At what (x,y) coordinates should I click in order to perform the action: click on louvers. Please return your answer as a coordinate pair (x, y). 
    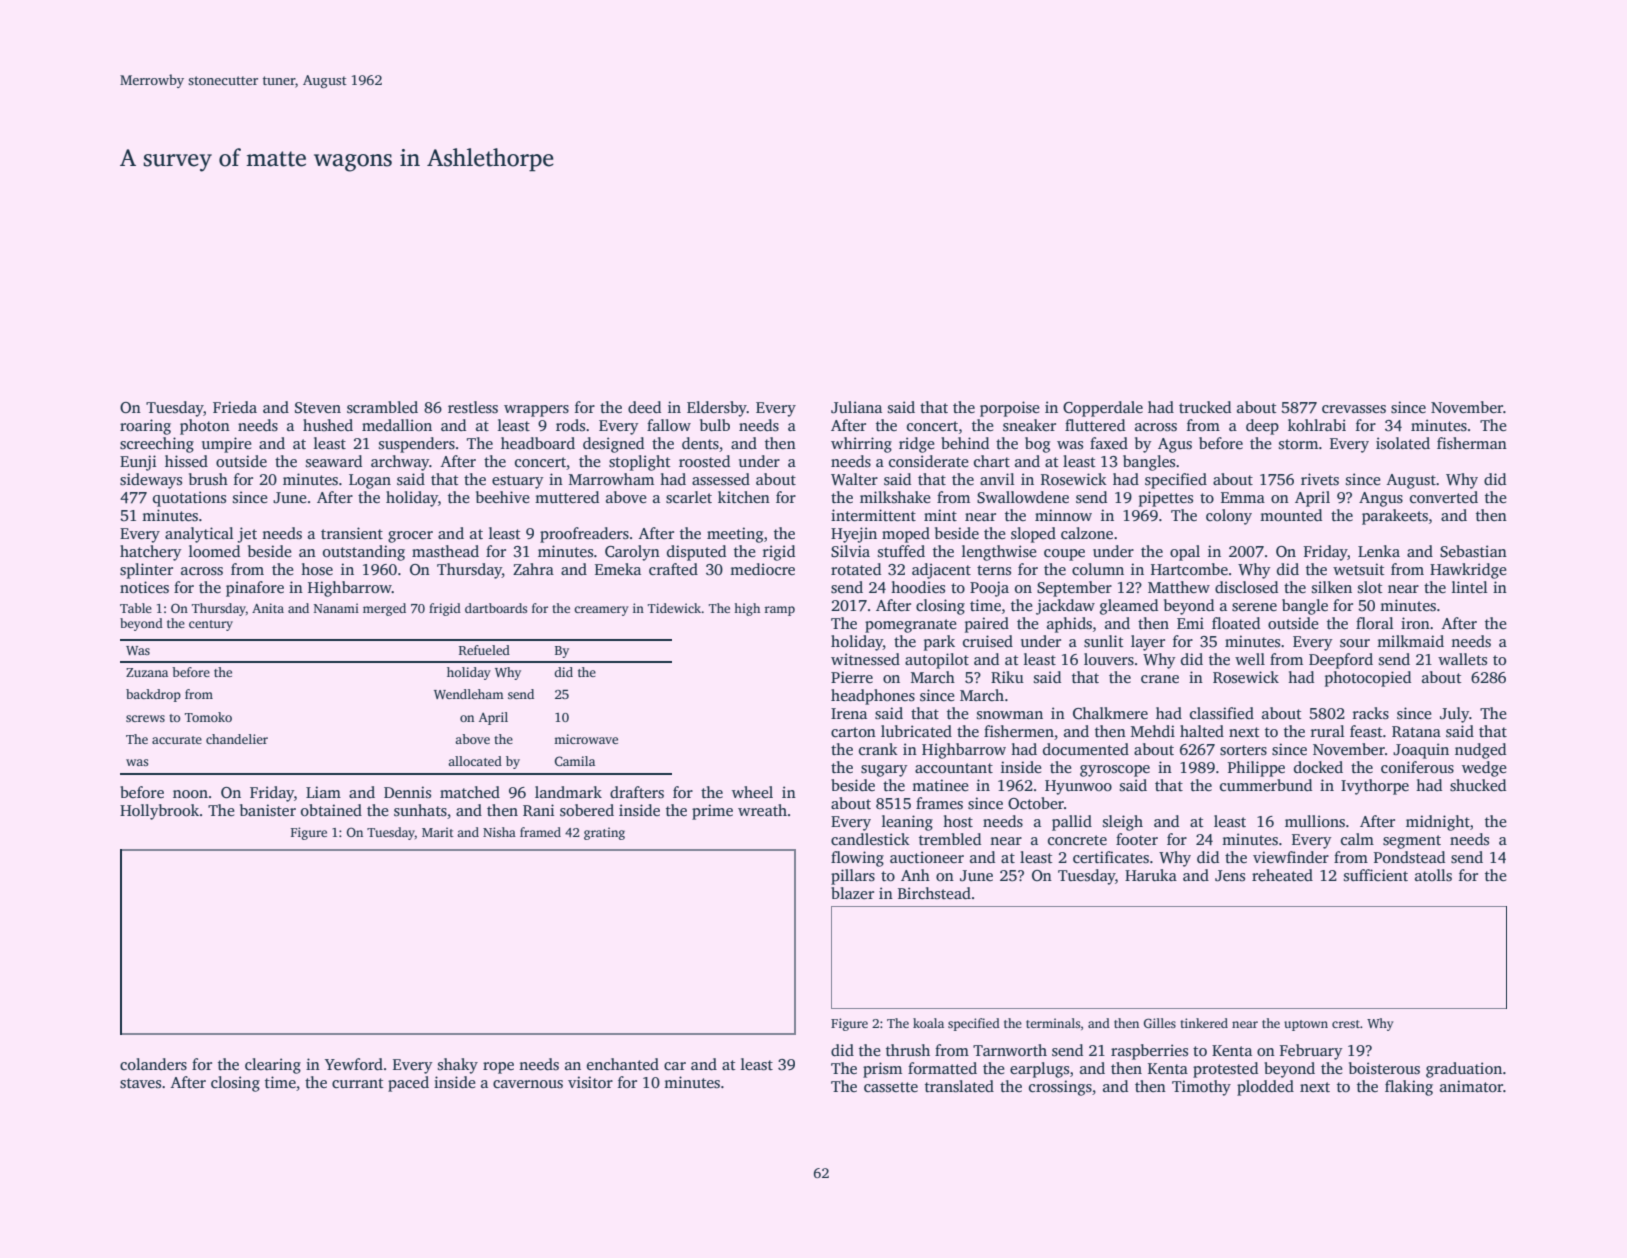
    Looking at the image, I should click on (1109, 659).
